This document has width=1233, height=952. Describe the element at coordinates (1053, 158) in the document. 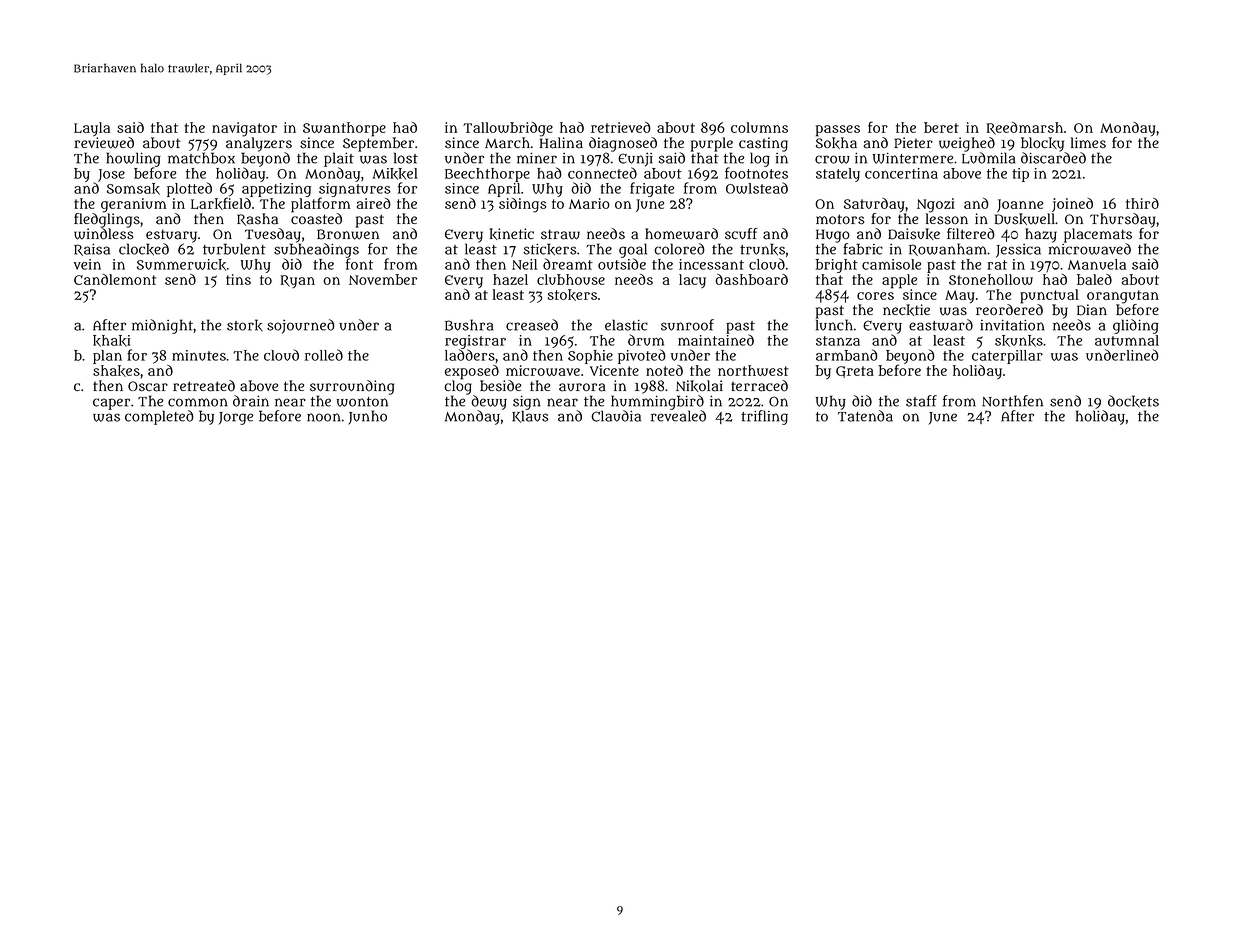

I see `discarded` at that location.
